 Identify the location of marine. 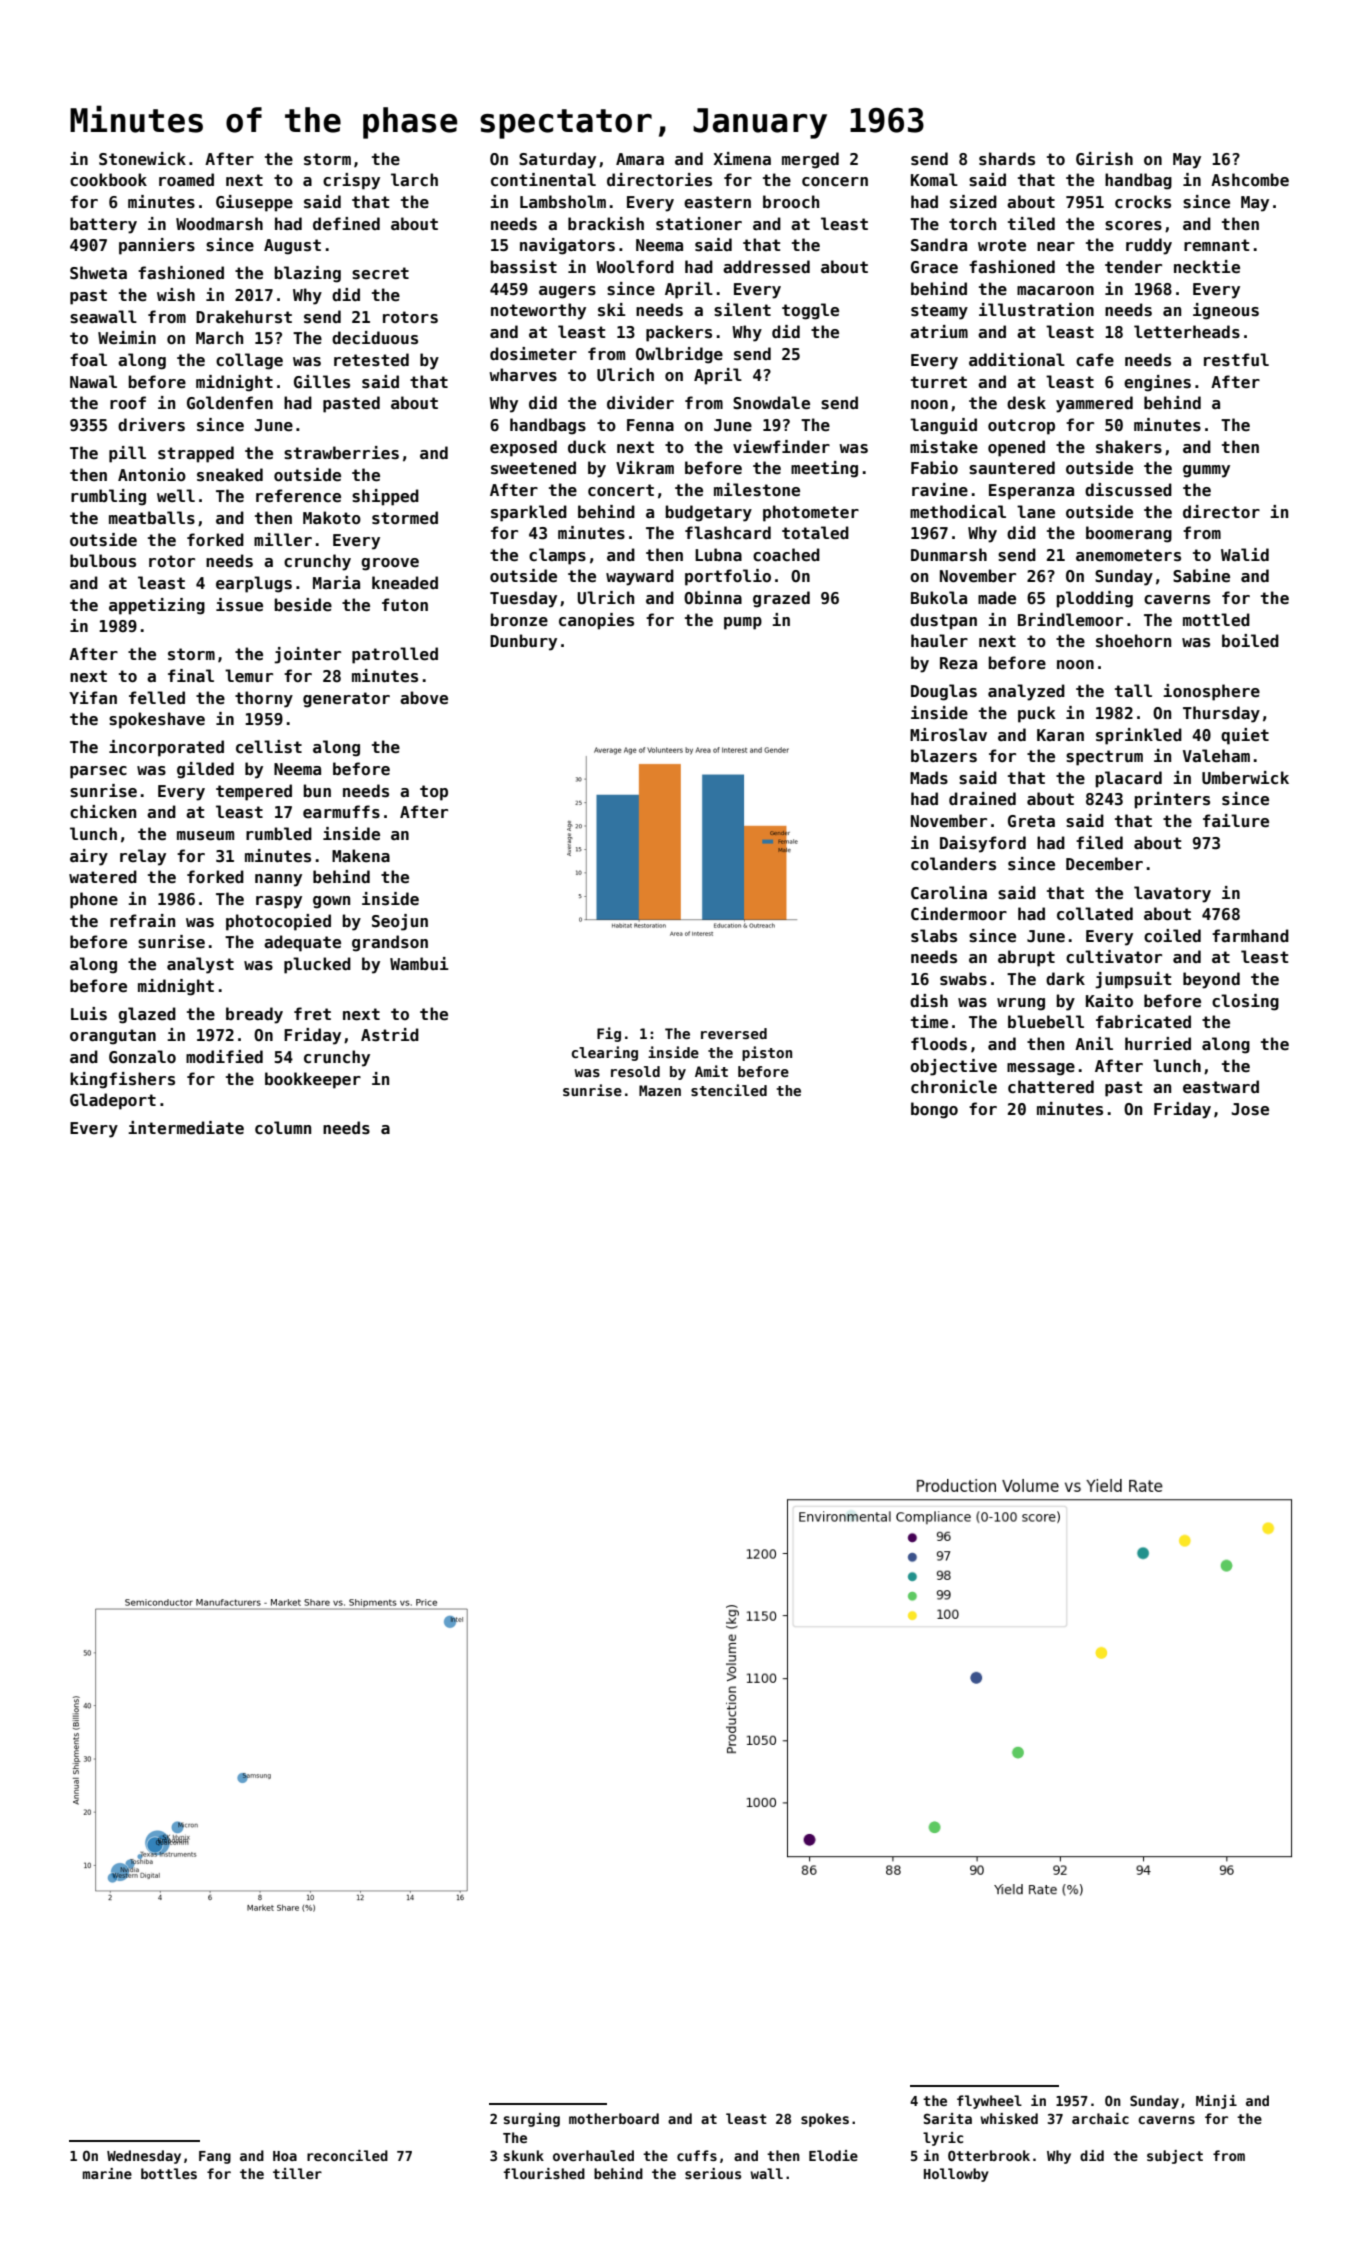
(107, 2173).
